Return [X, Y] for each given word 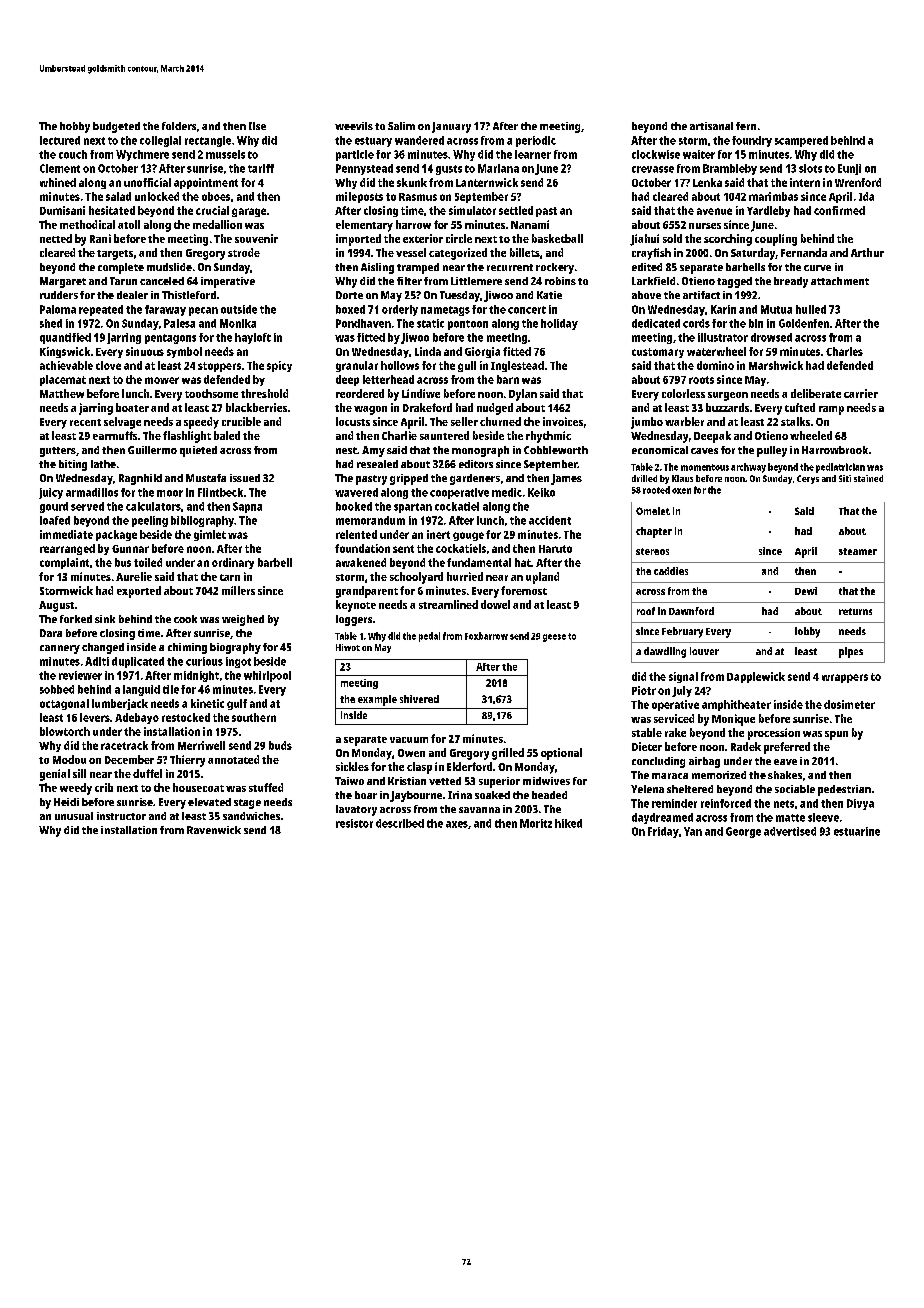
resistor [354, 823]
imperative [228, 282]
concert [527, 310]
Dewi [806, 591]
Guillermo [152, 450]
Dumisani [62, 210]
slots [810, 168]
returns [855, 611]
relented [356, 534]
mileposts [359, 197]
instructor [121, 816]
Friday [663, 832]
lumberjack [120, 704]
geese [554, 638]
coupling [776, 240]
